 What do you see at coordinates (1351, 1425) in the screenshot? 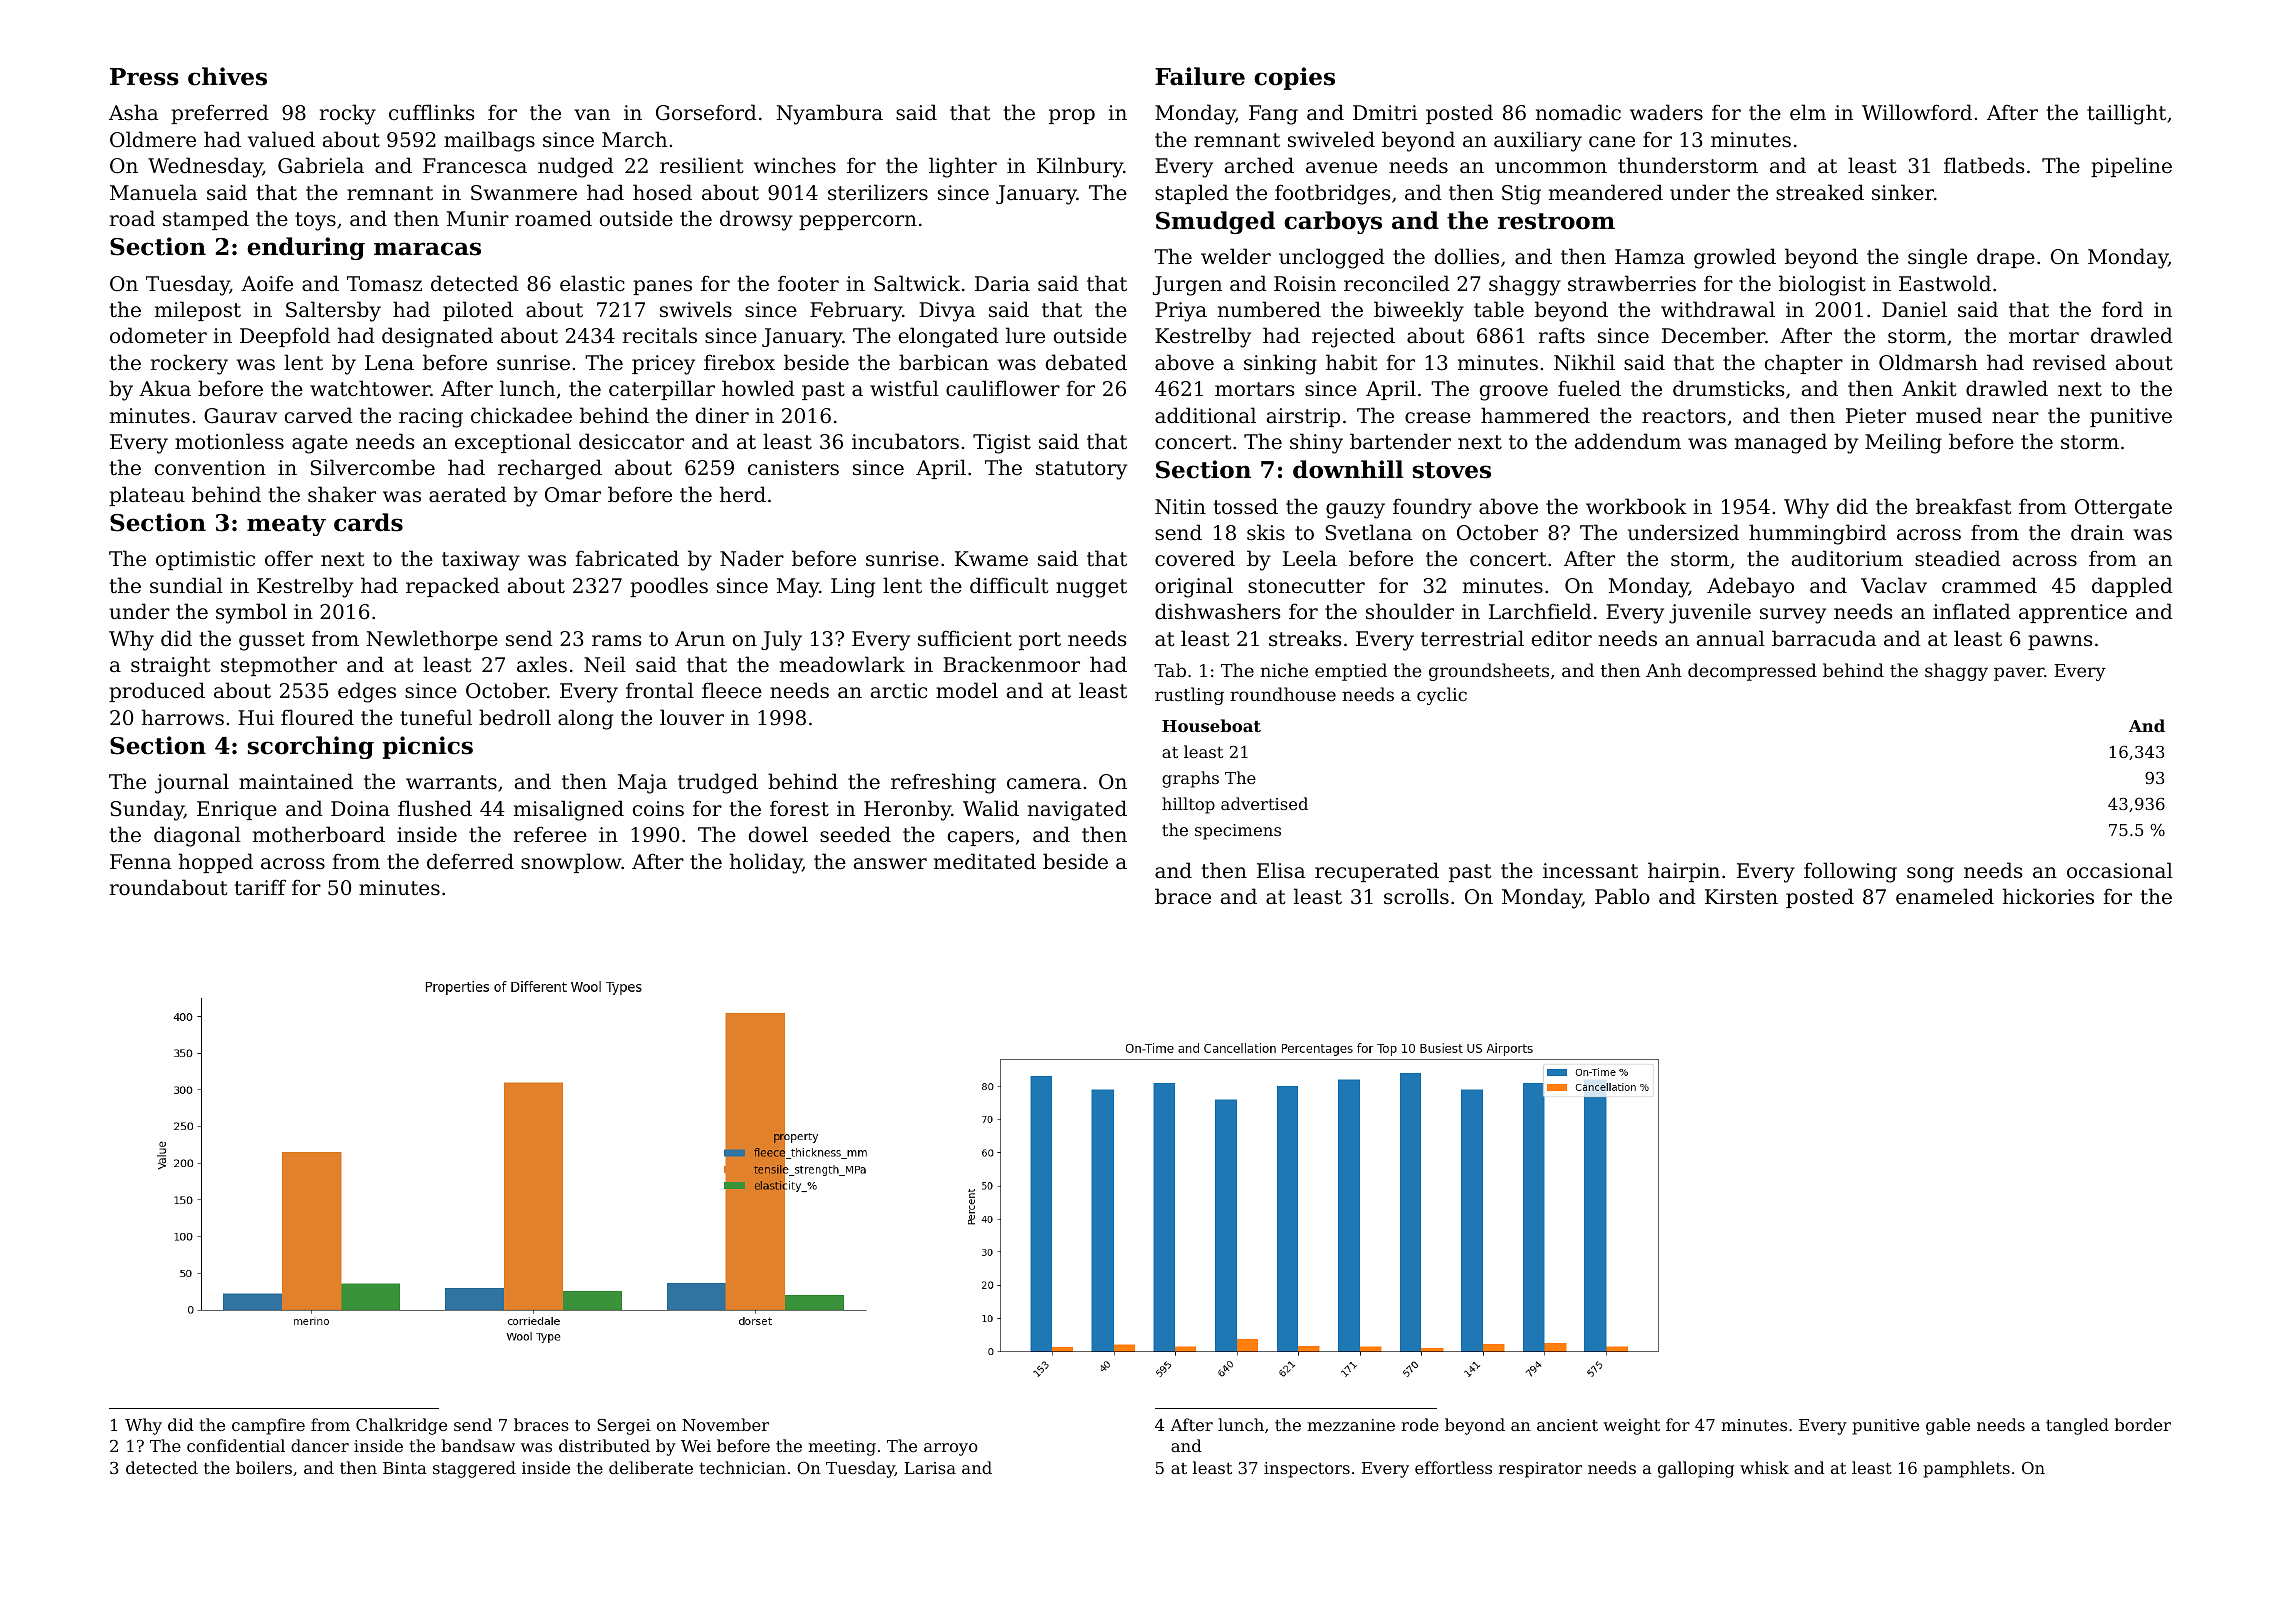
I see `mezzanine` at bounding box center [1351, 1425].
